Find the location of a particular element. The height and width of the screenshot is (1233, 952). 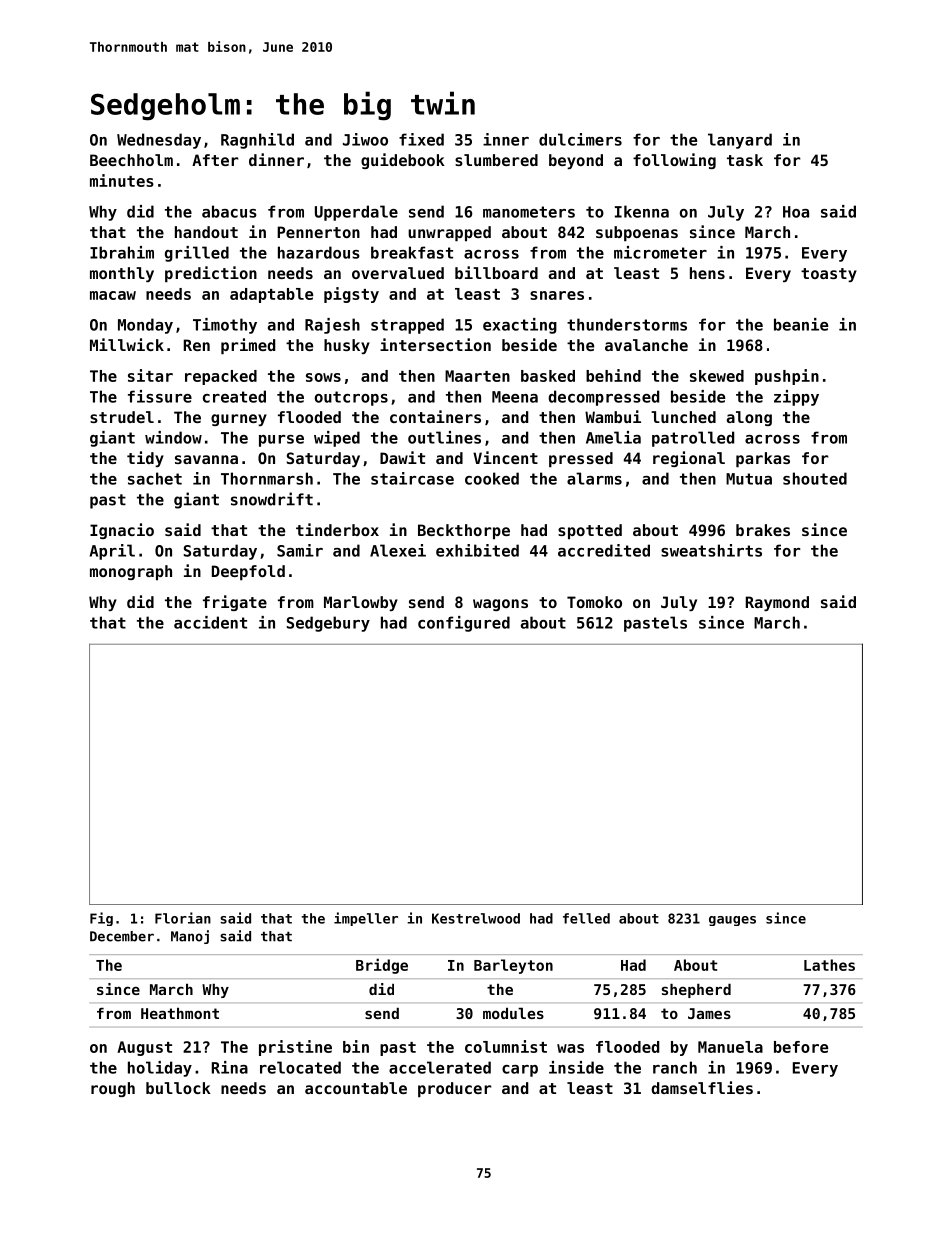

producer is located at coordinates (455, 1089).
